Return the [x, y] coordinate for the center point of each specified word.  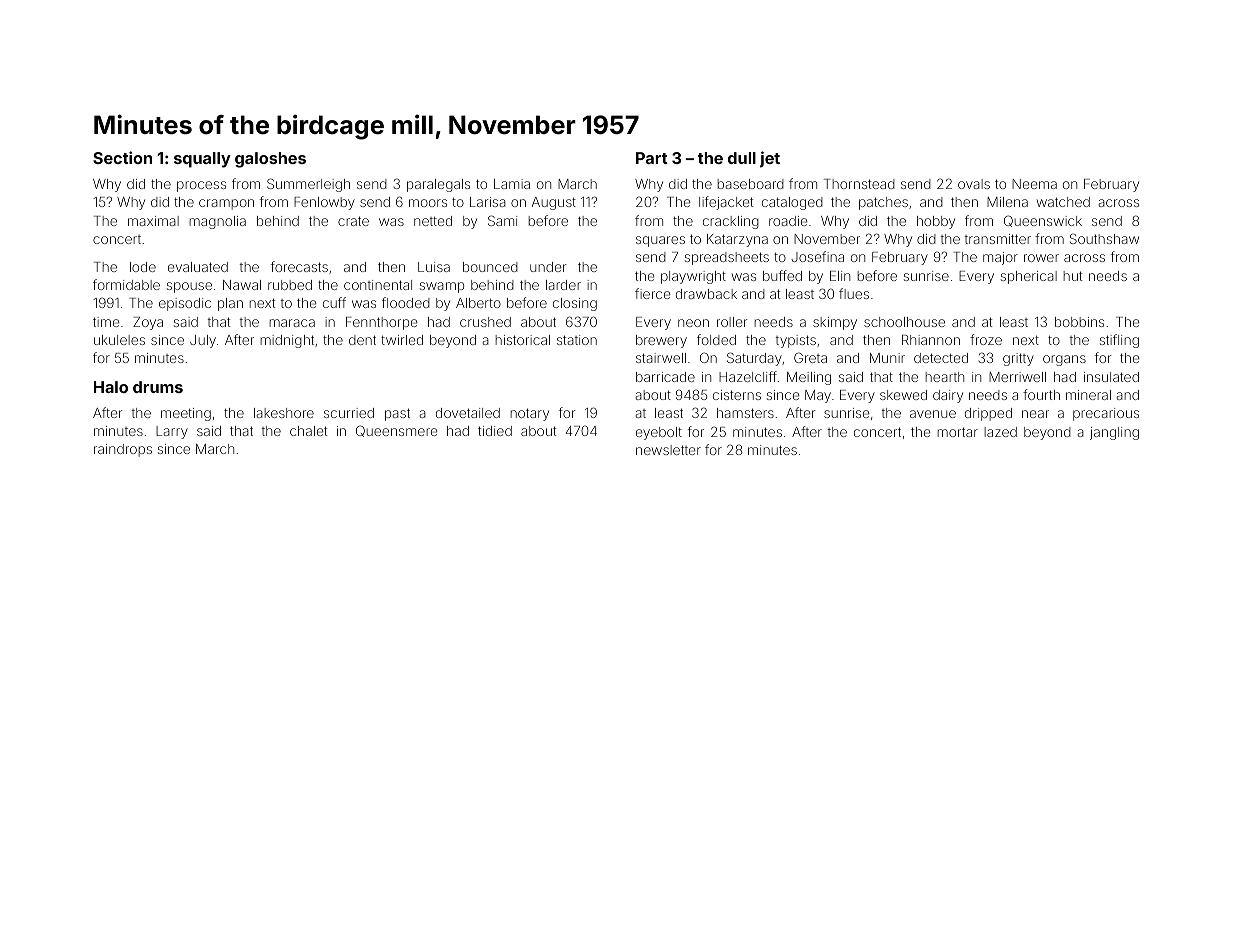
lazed [1001, 432]
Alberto [478, 303]
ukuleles [119, 340]
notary [530, 414]
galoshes [270, 160]
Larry [172, 432]
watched [1063, 202]
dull [742, 158]
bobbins [1079, 322]
